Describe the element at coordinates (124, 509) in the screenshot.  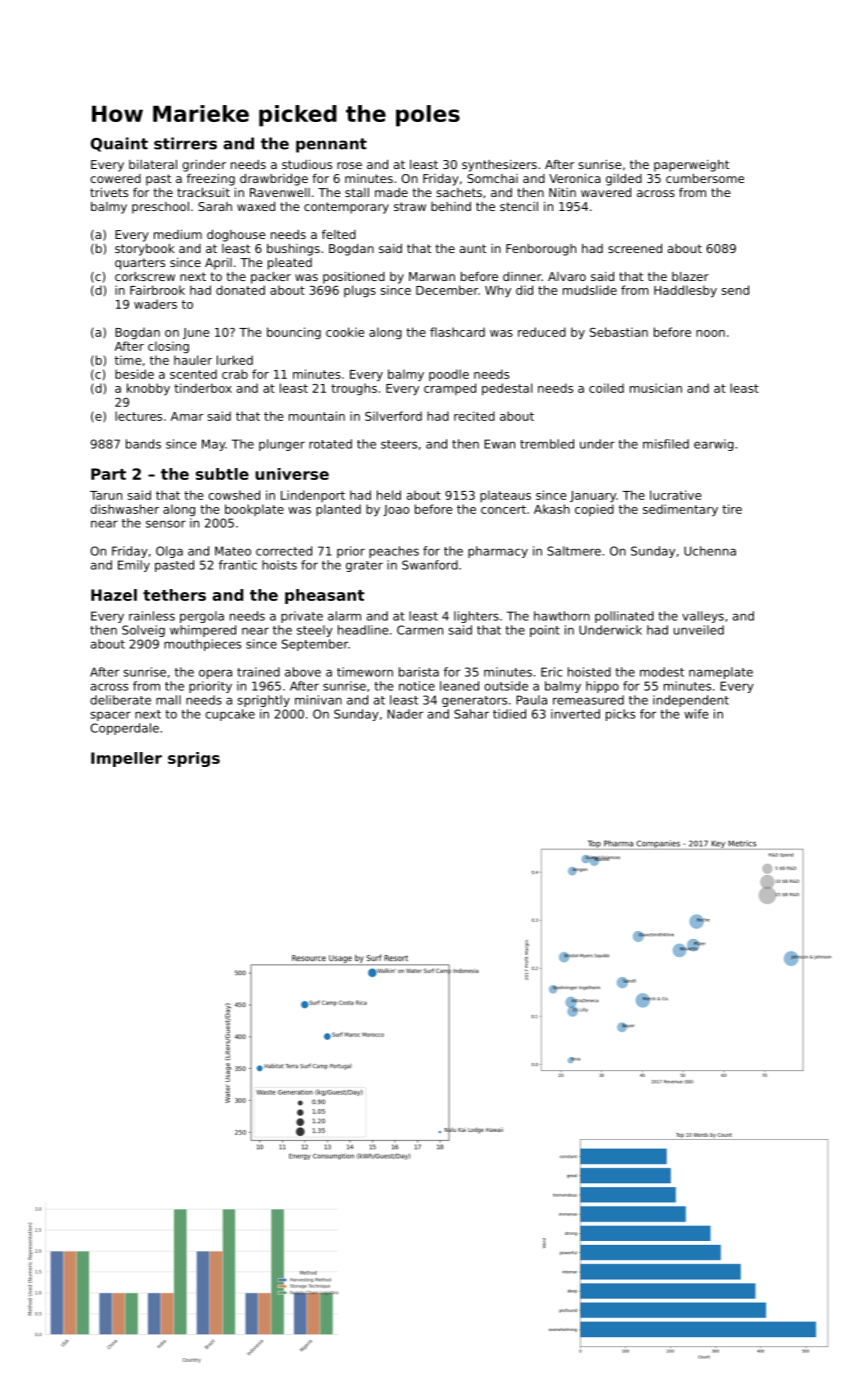
I see `dishwasher` at that location.
